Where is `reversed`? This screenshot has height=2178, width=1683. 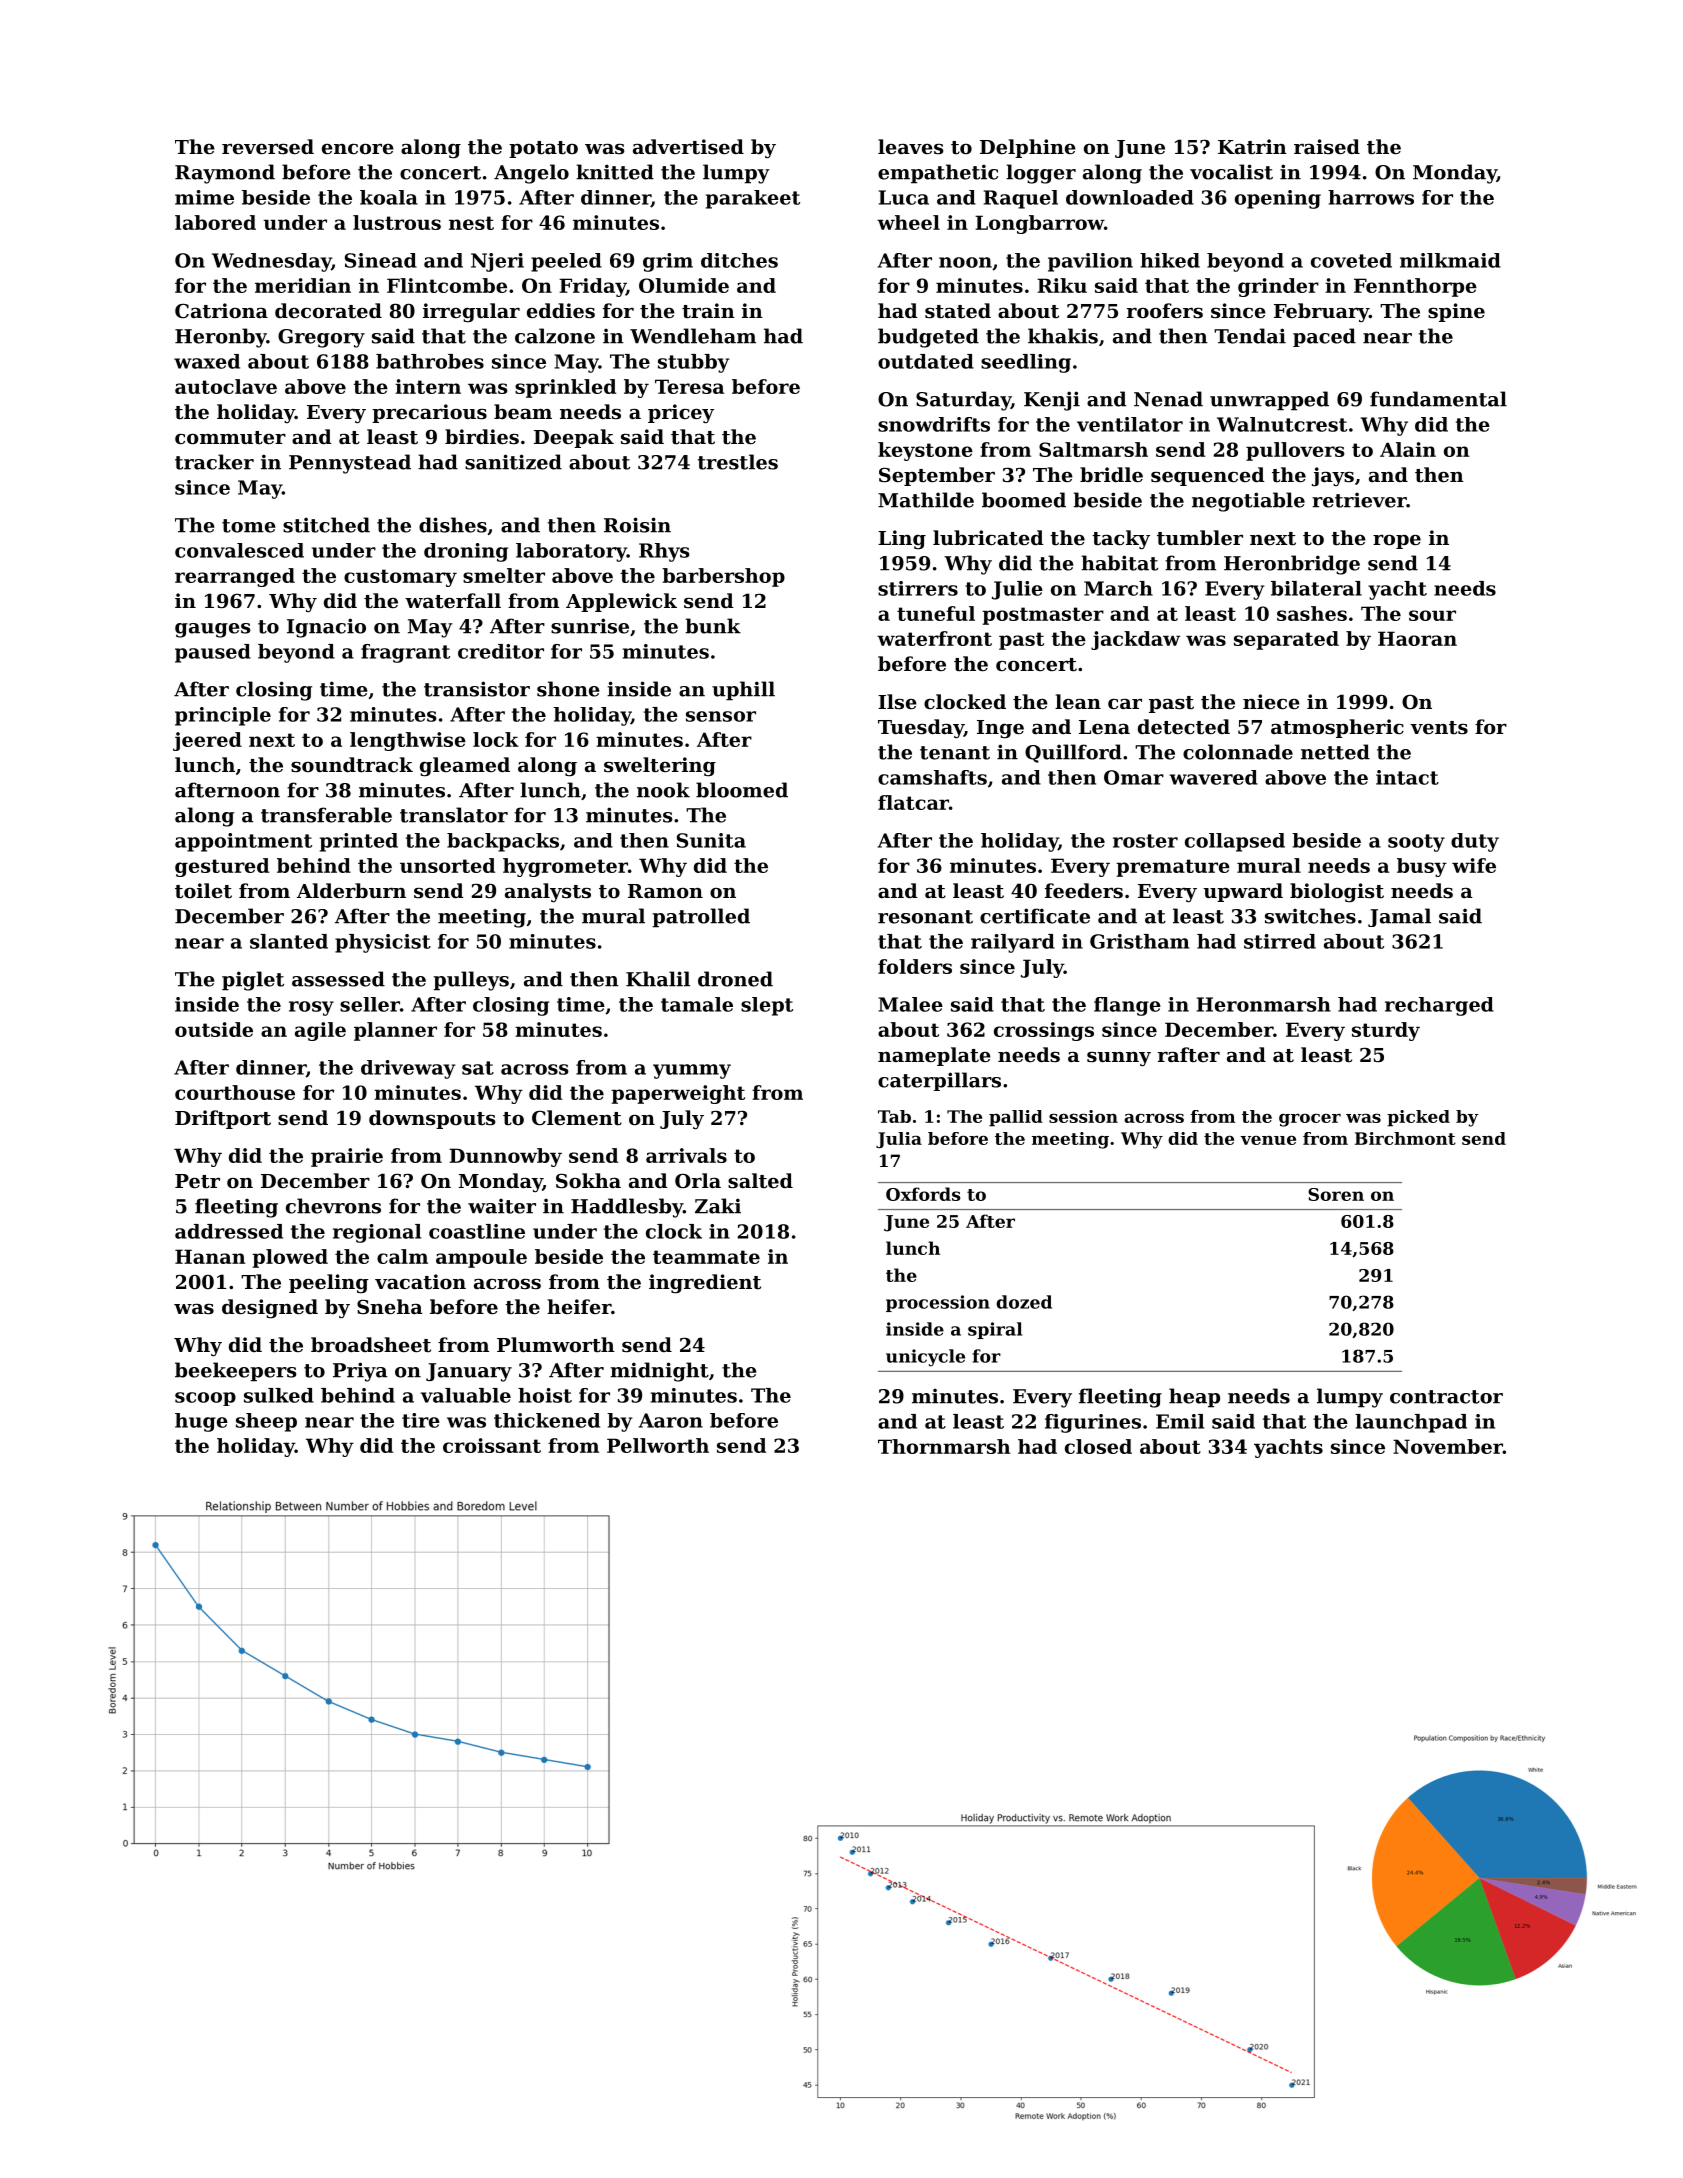 reversed is located at coordinates (268, 146).
